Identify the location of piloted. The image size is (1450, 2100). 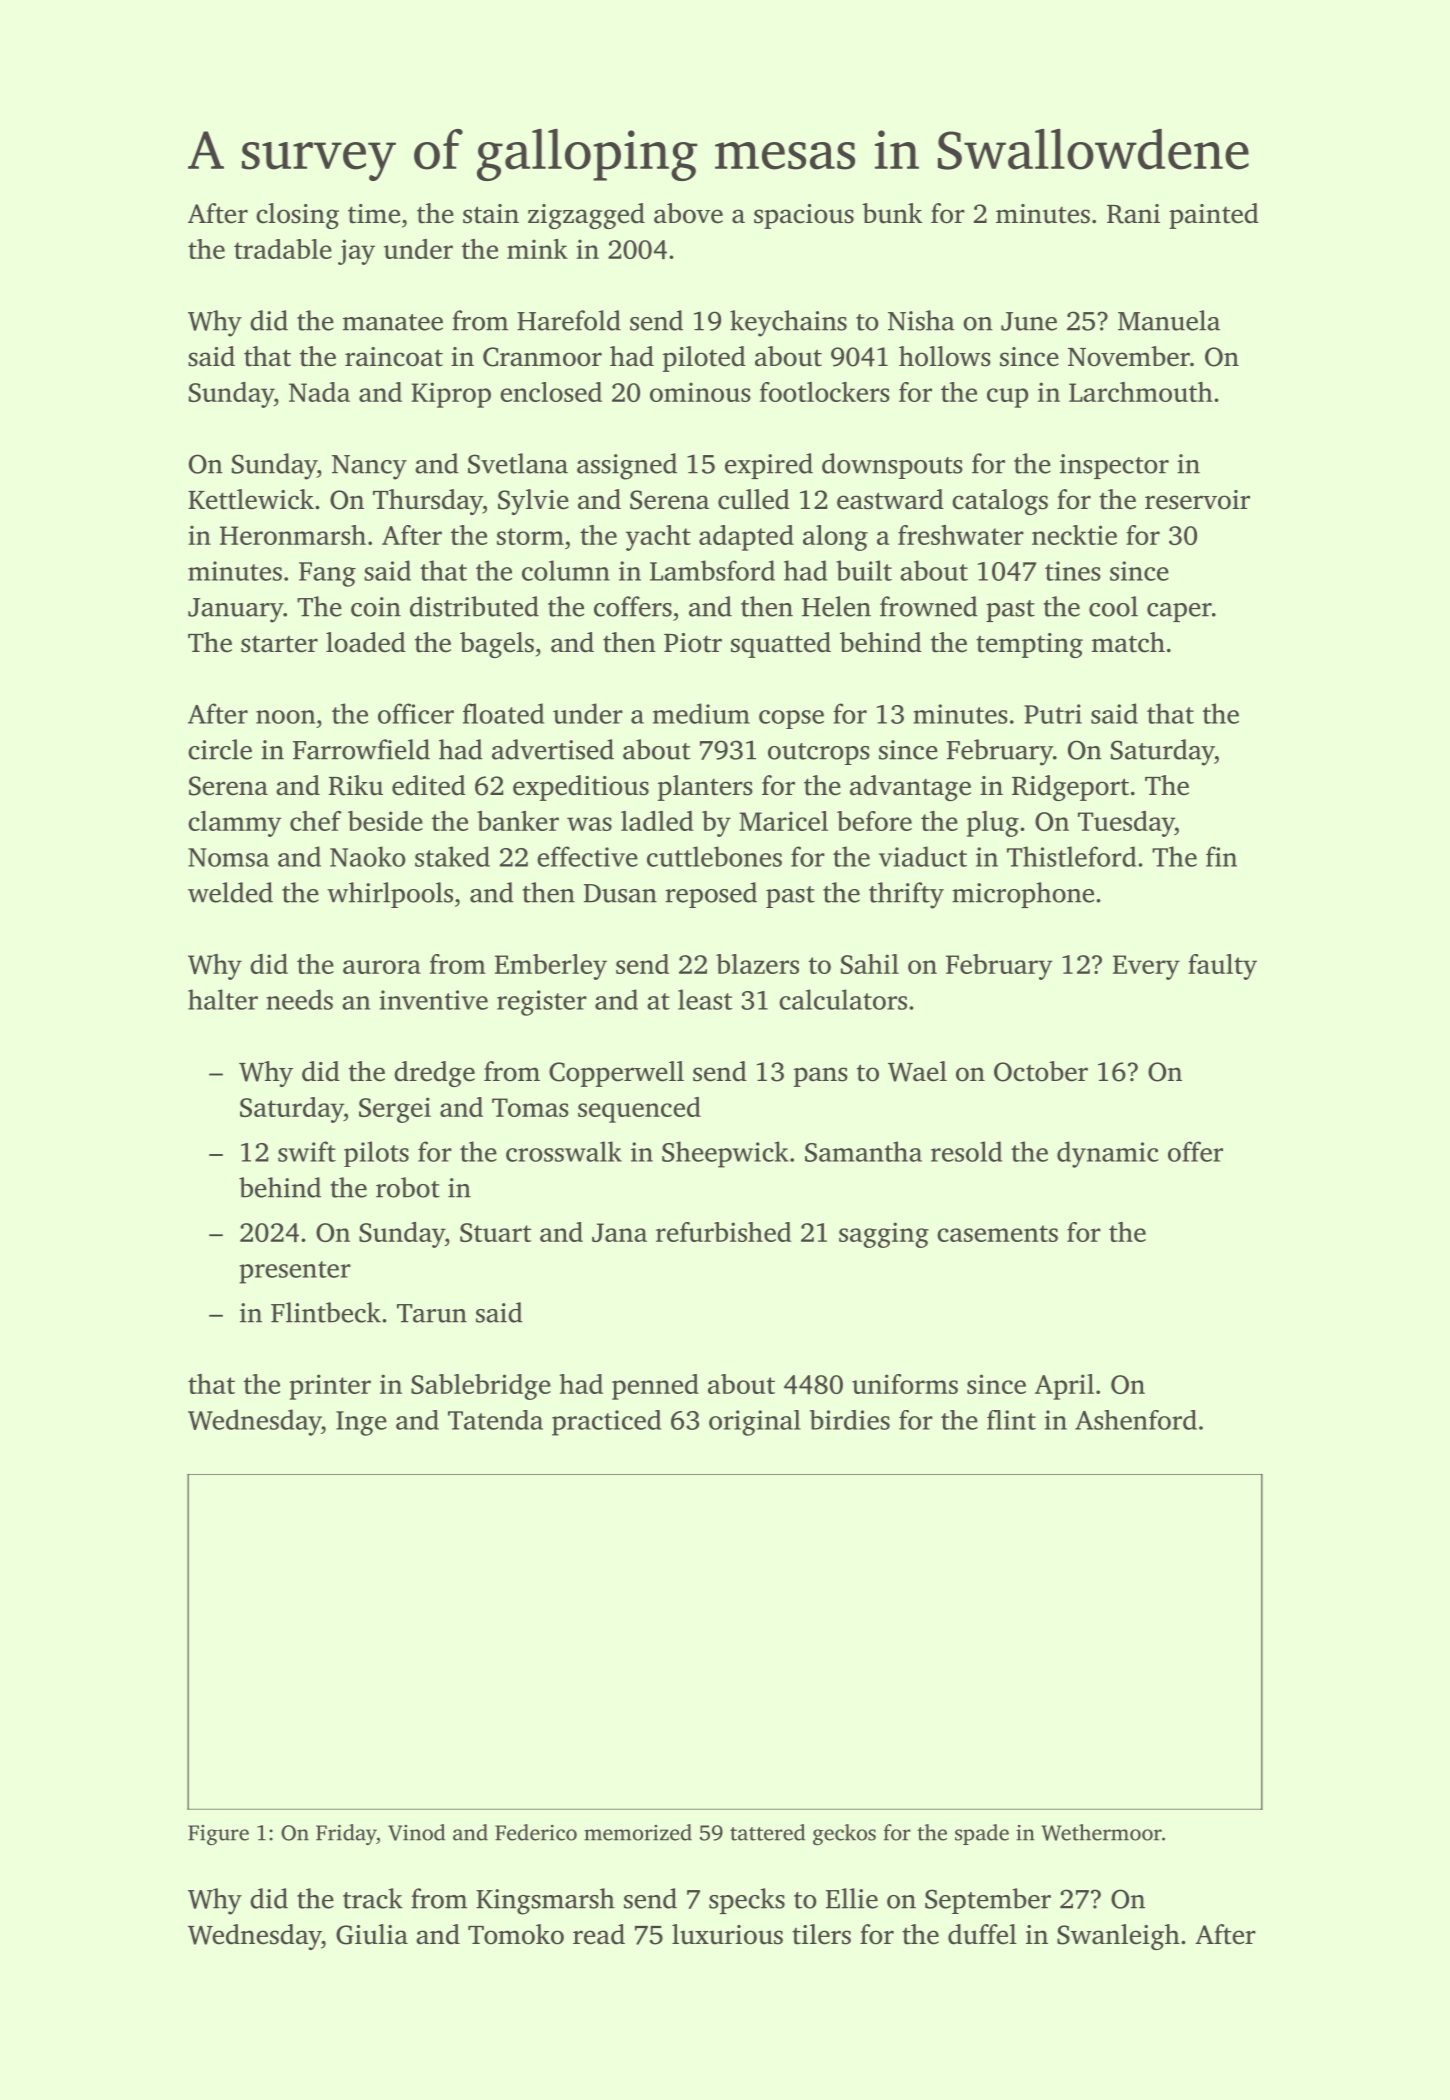
(704, 359).
